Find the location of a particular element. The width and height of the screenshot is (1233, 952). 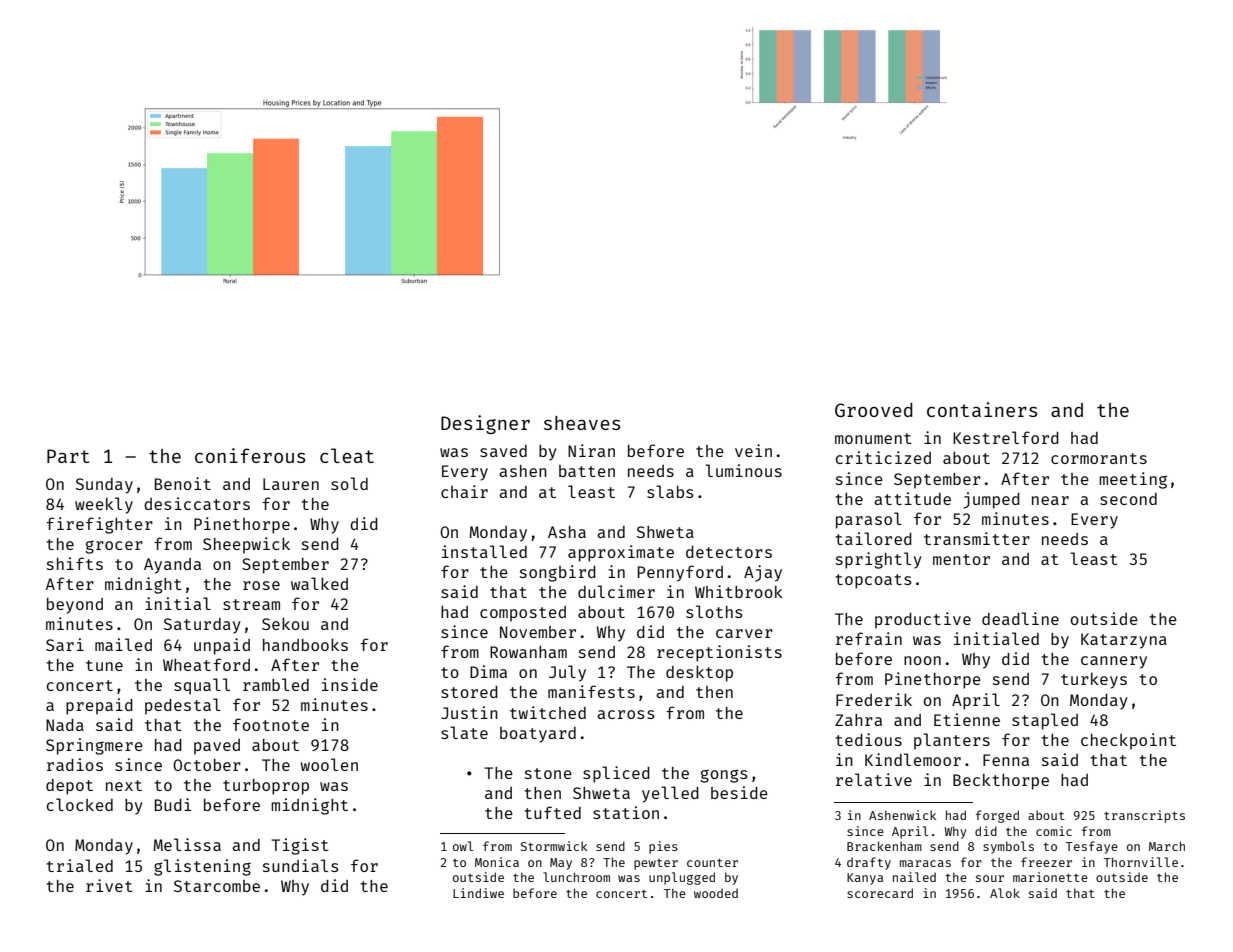

coniferous is located at coordinates (250, 455).
